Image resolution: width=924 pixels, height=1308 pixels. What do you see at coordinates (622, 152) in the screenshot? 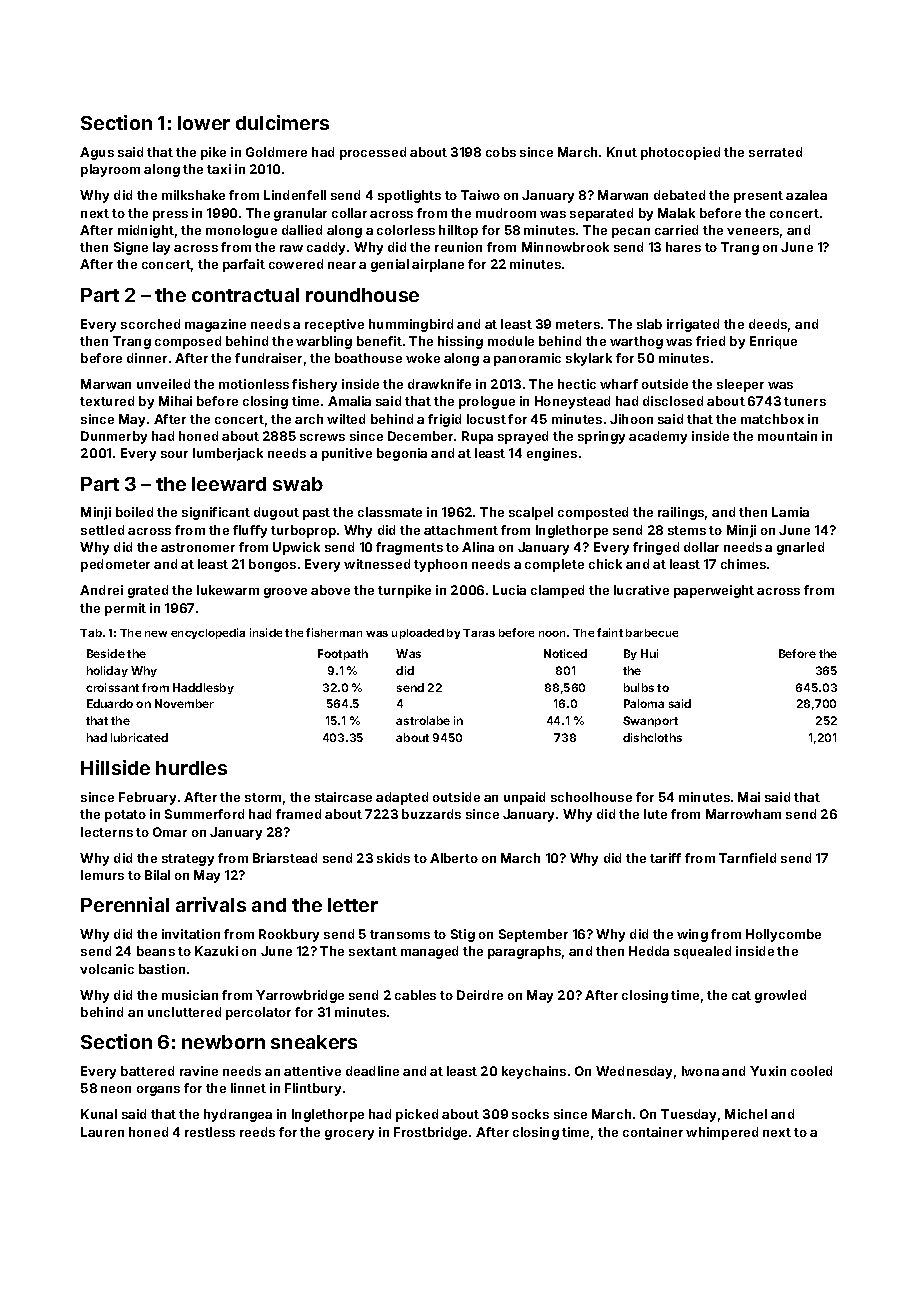
I see `Knut` at bounding box center [622, 152].
